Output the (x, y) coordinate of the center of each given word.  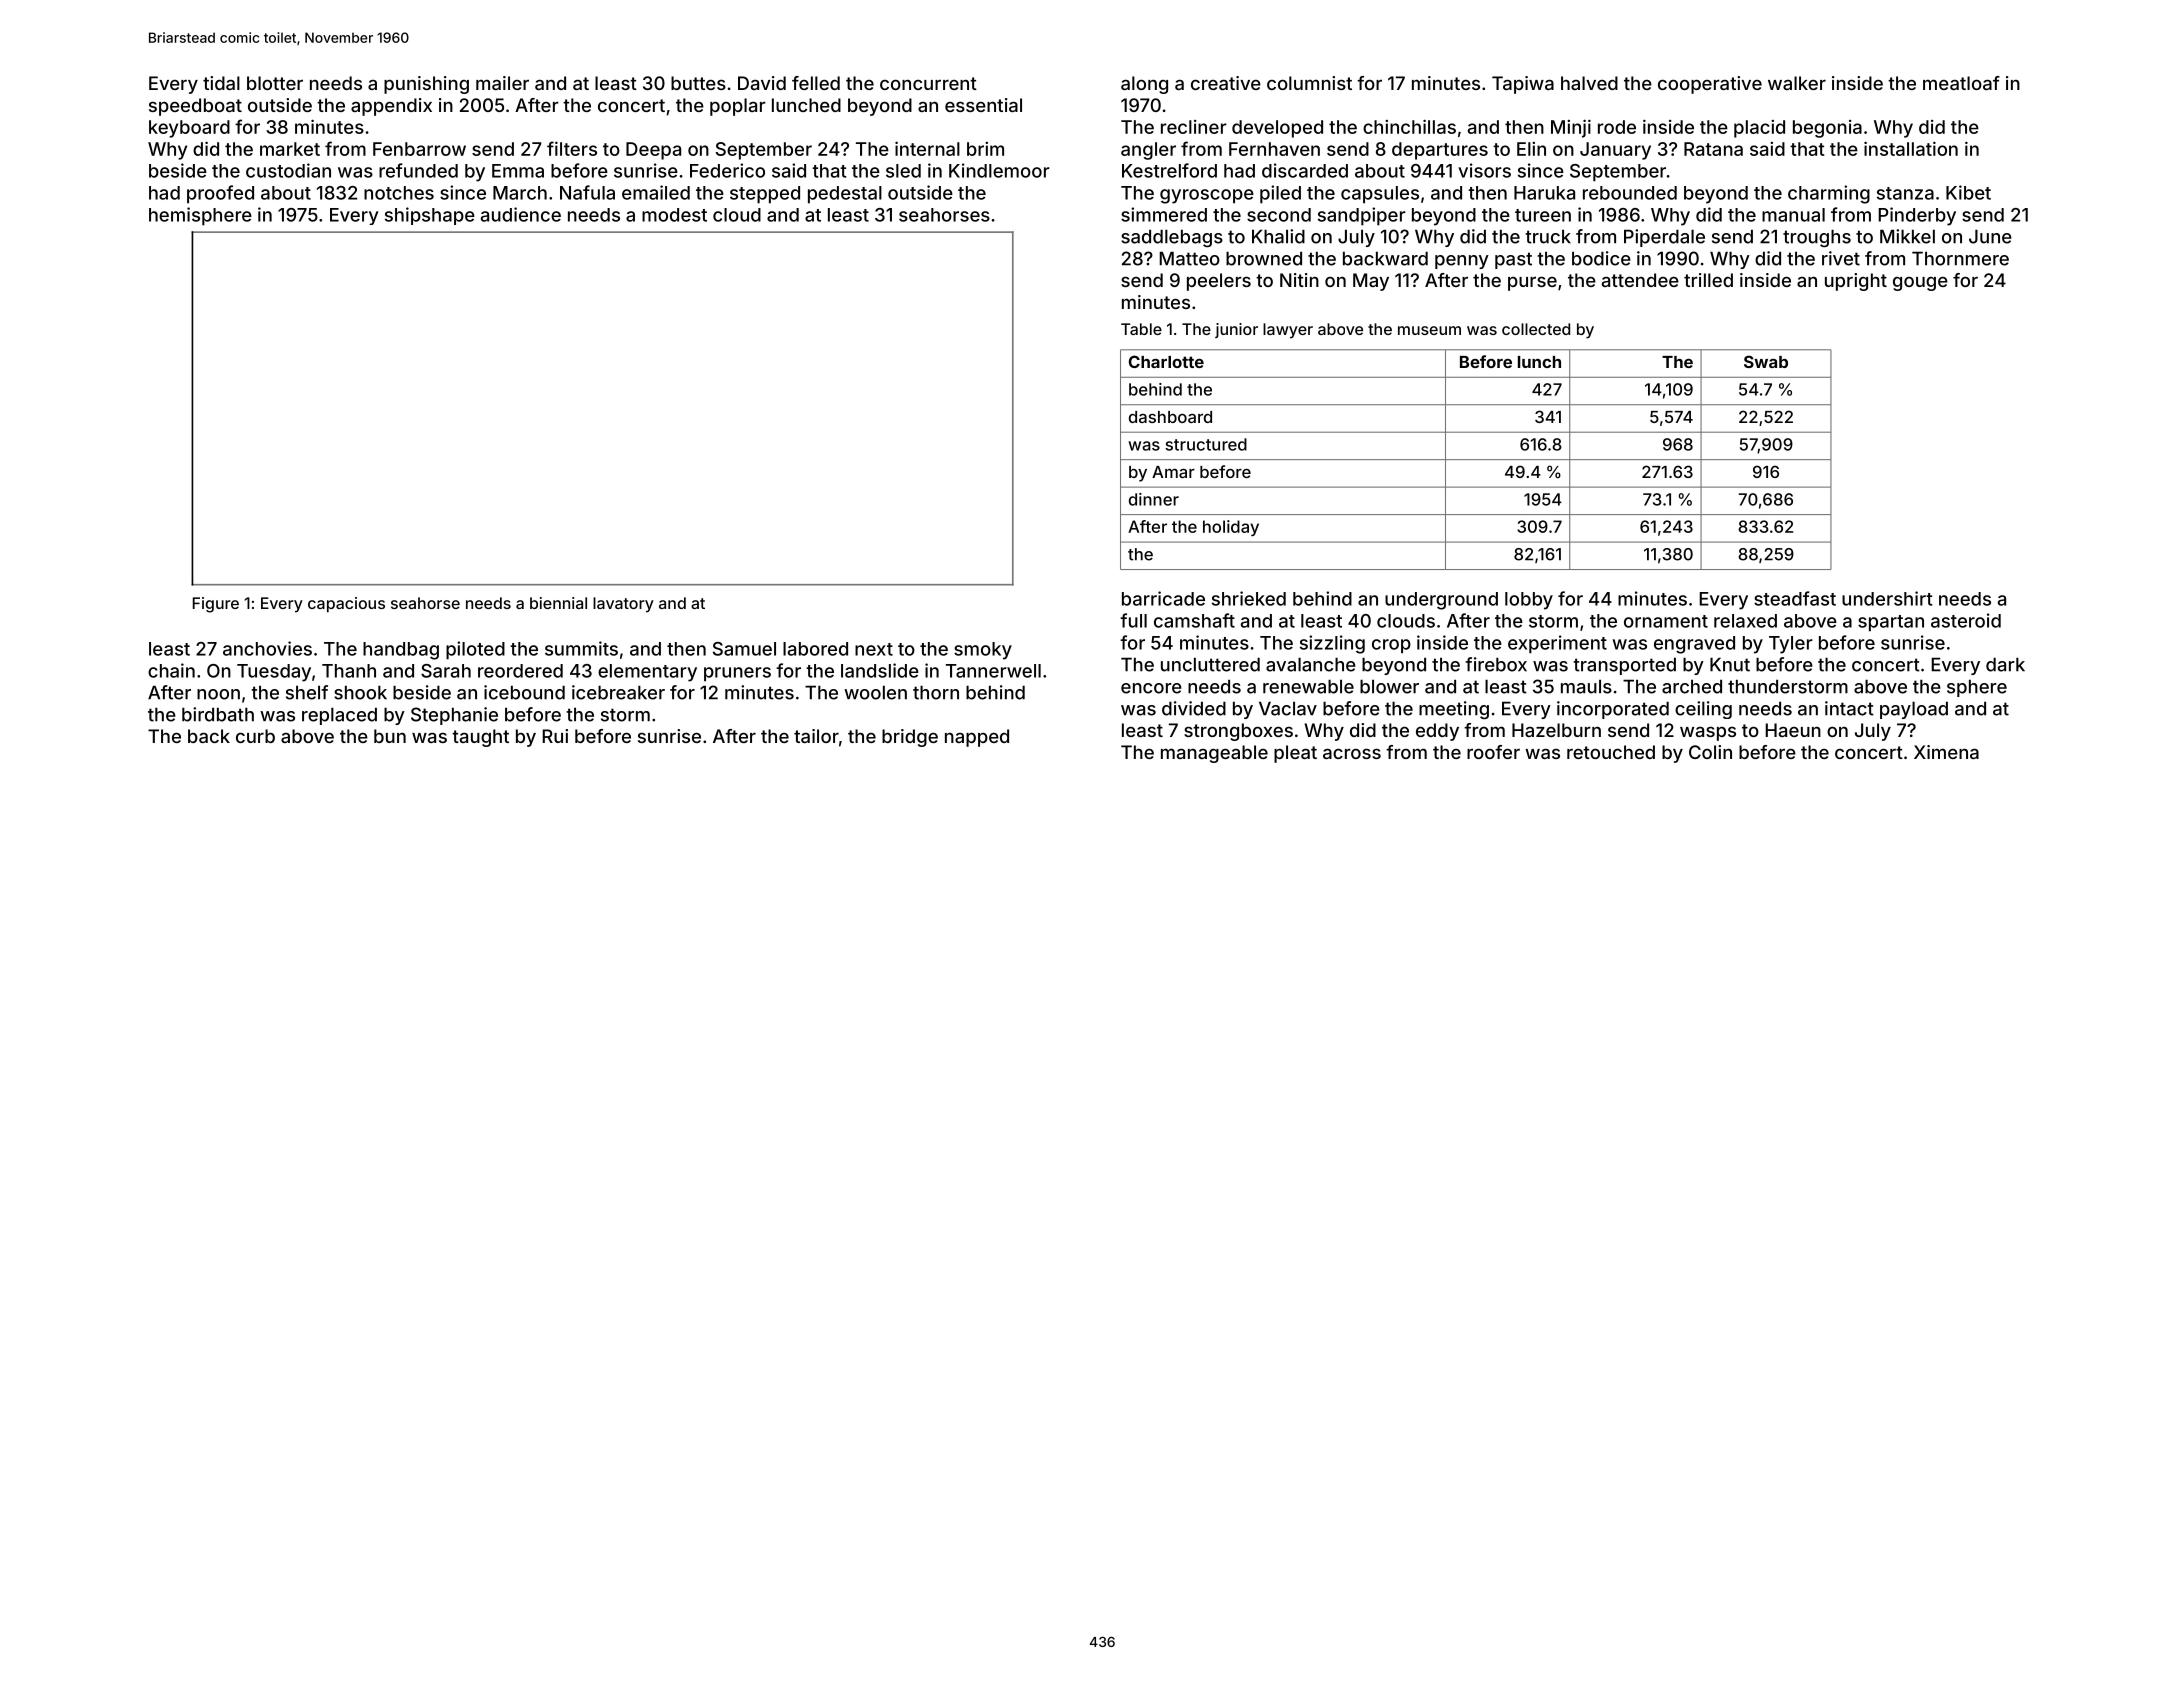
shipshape (430, 216)
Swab (1766, 361)
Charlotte (1166, 361)
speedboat (195, 107)
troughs (1817, 238)
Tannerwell (993, 671)
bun (390, 736)
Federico (727, 170)
